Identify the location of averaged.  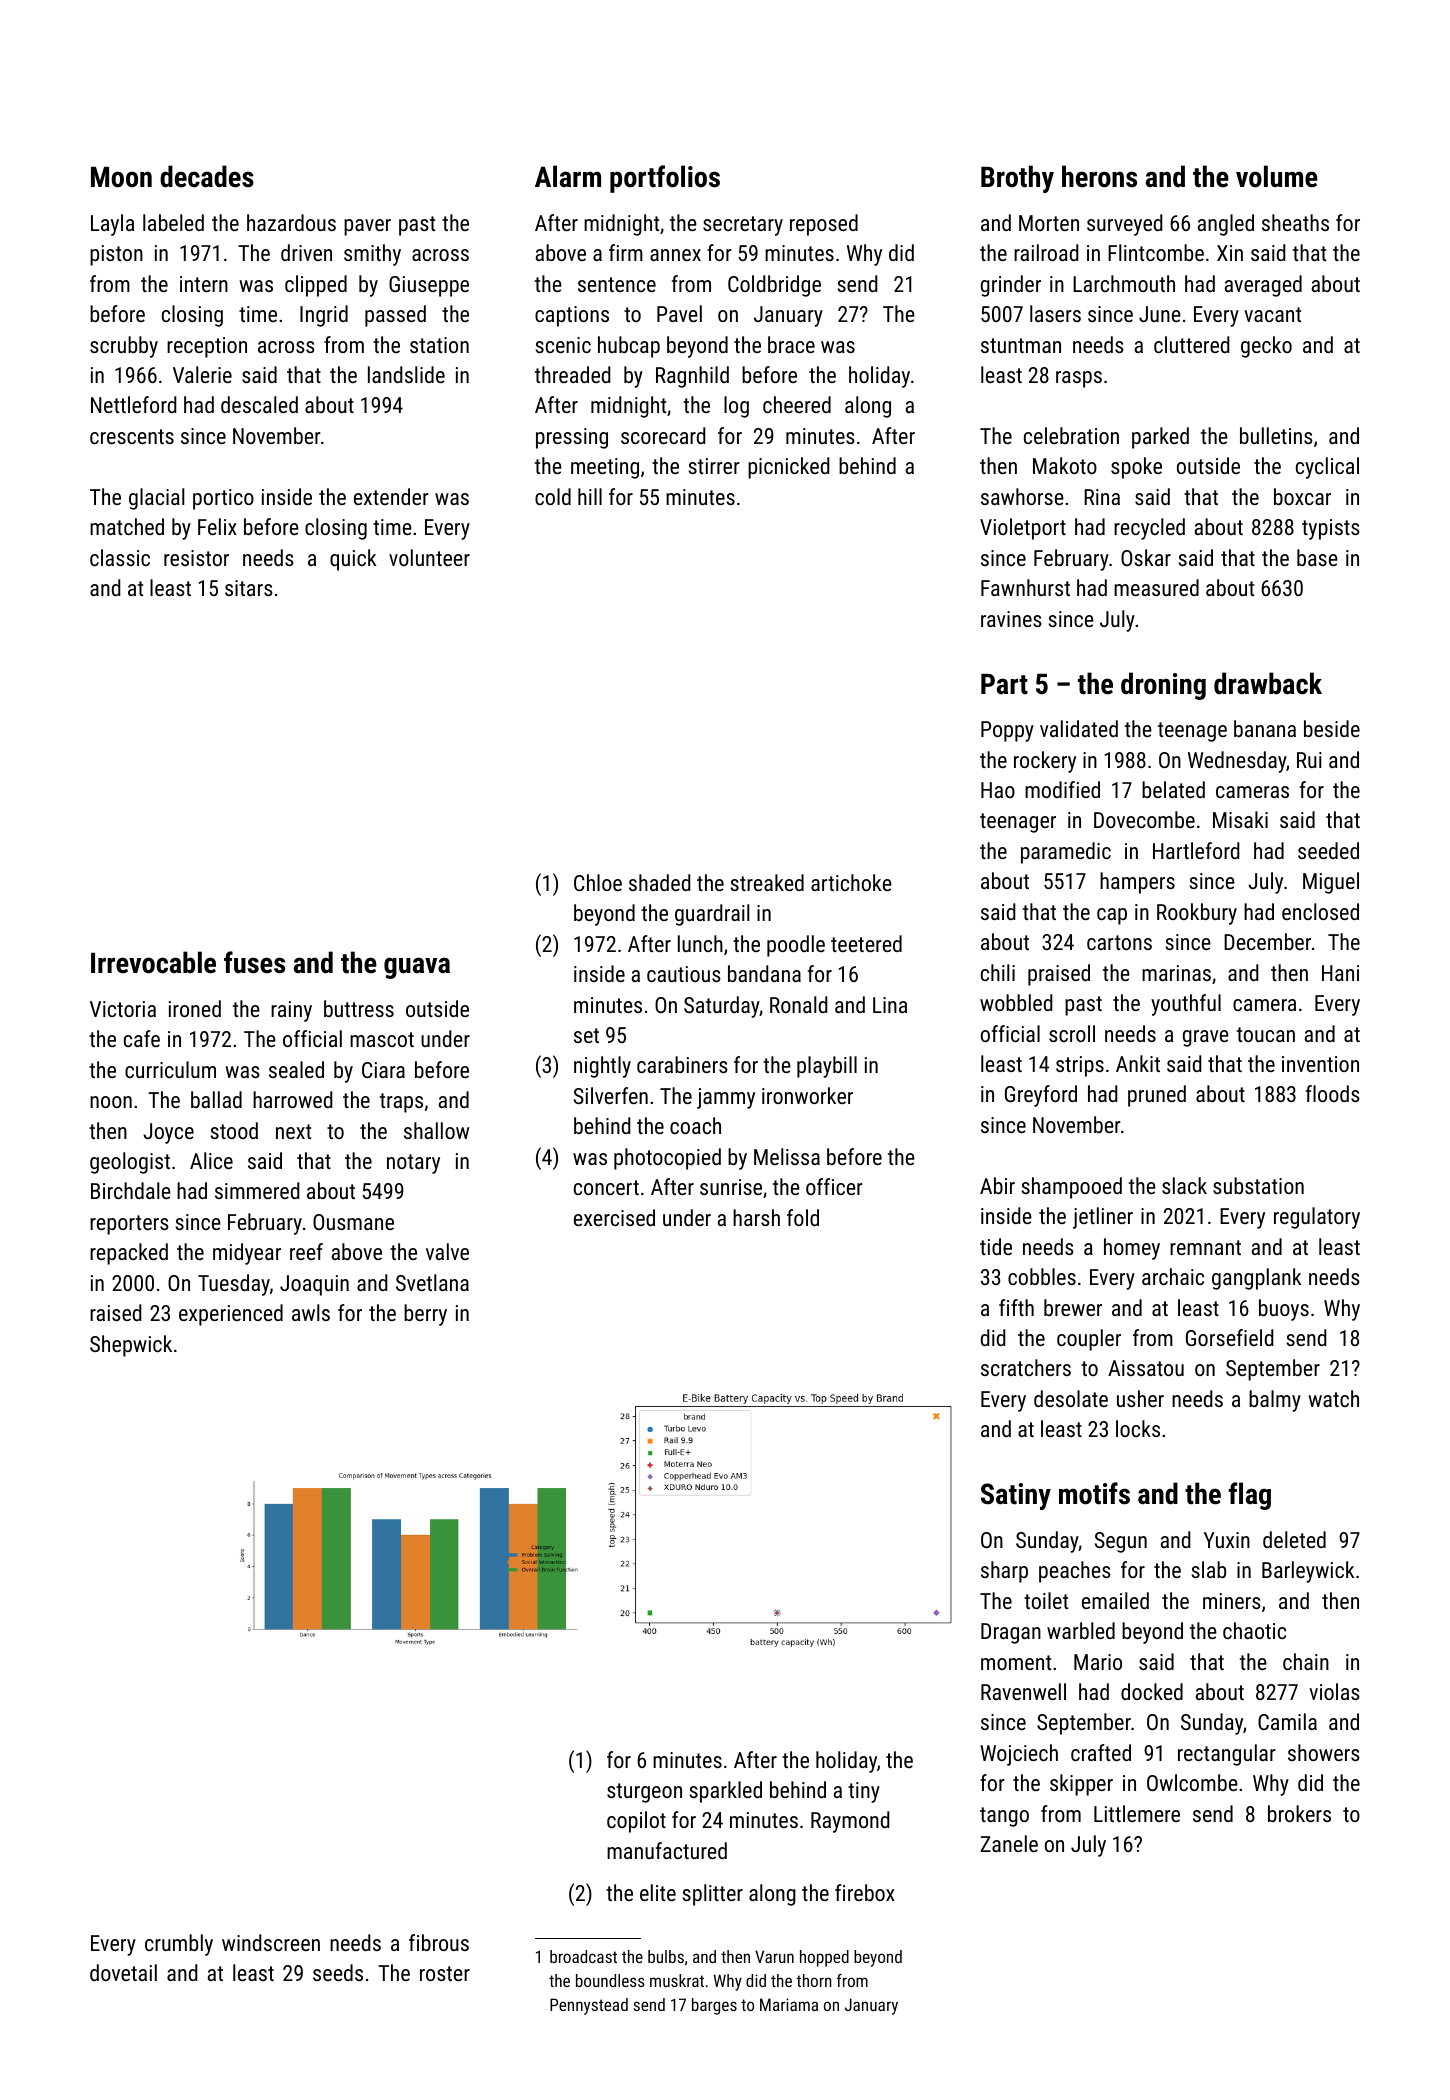
(1263, 286).
